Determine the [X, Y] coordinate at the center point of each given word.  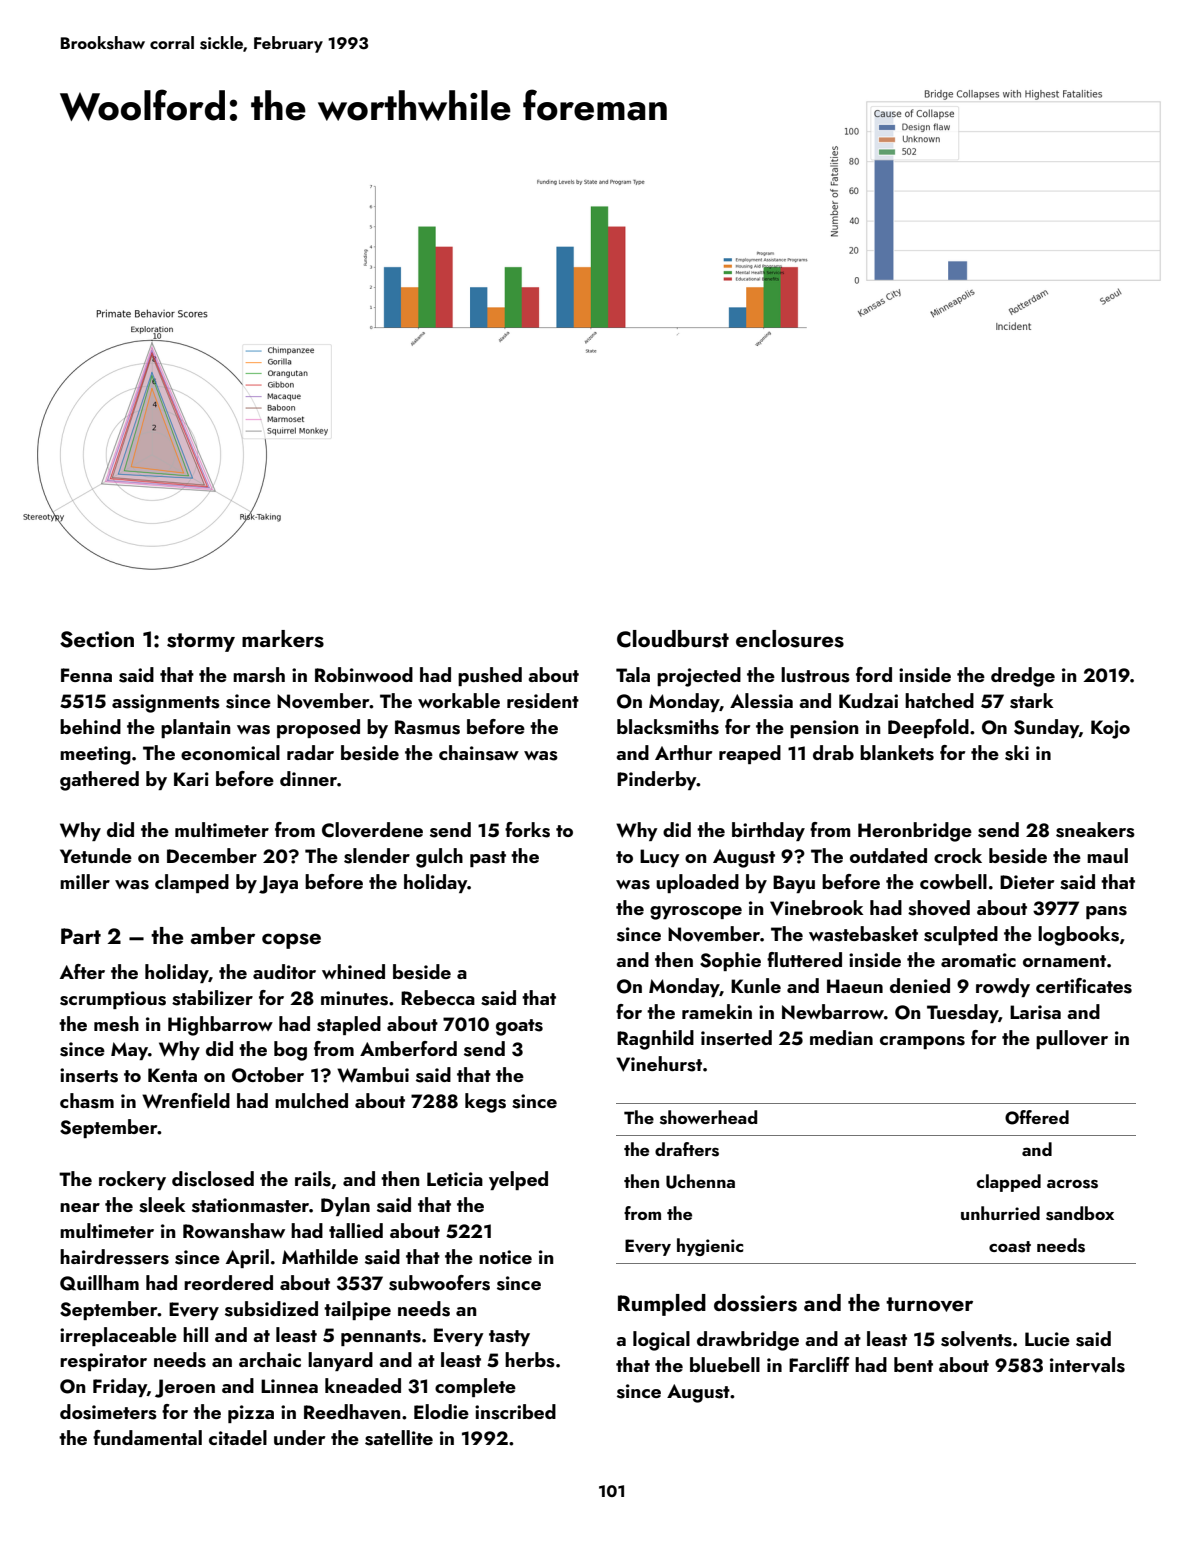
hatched [939, 700]
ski [1017, 753]
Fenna [86, 675]
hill [195, 1334]
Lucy [660, 858]
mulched [311, 1100]
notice [505, 1257]
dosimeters [108, 1412]
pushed [490, 676]
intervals [1087, 1365]
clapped [1009, 1183]
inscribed [515, 1412]
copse [291, 941]
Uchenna [700, 1181]
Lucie [1047, 1339]
